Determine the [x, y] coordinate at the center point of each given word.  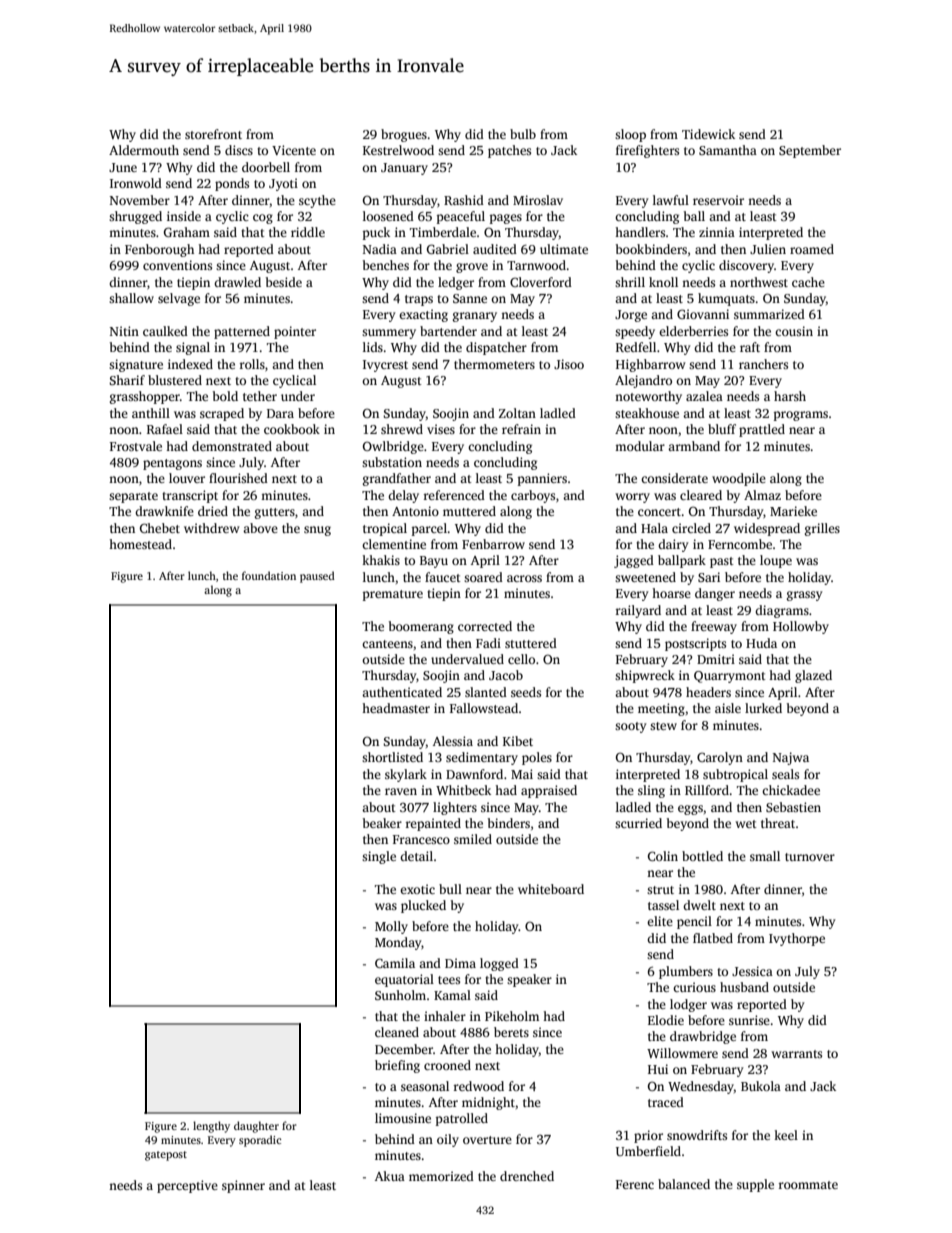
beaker [382, 823]
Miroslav [538, 200]
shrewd [402, 429]
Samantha [728, 150]
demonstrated [232, 446]
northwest [759, 282]
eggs [690, 810]
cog [263, 219]
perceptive [187, 1186]
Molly [391, 927]
